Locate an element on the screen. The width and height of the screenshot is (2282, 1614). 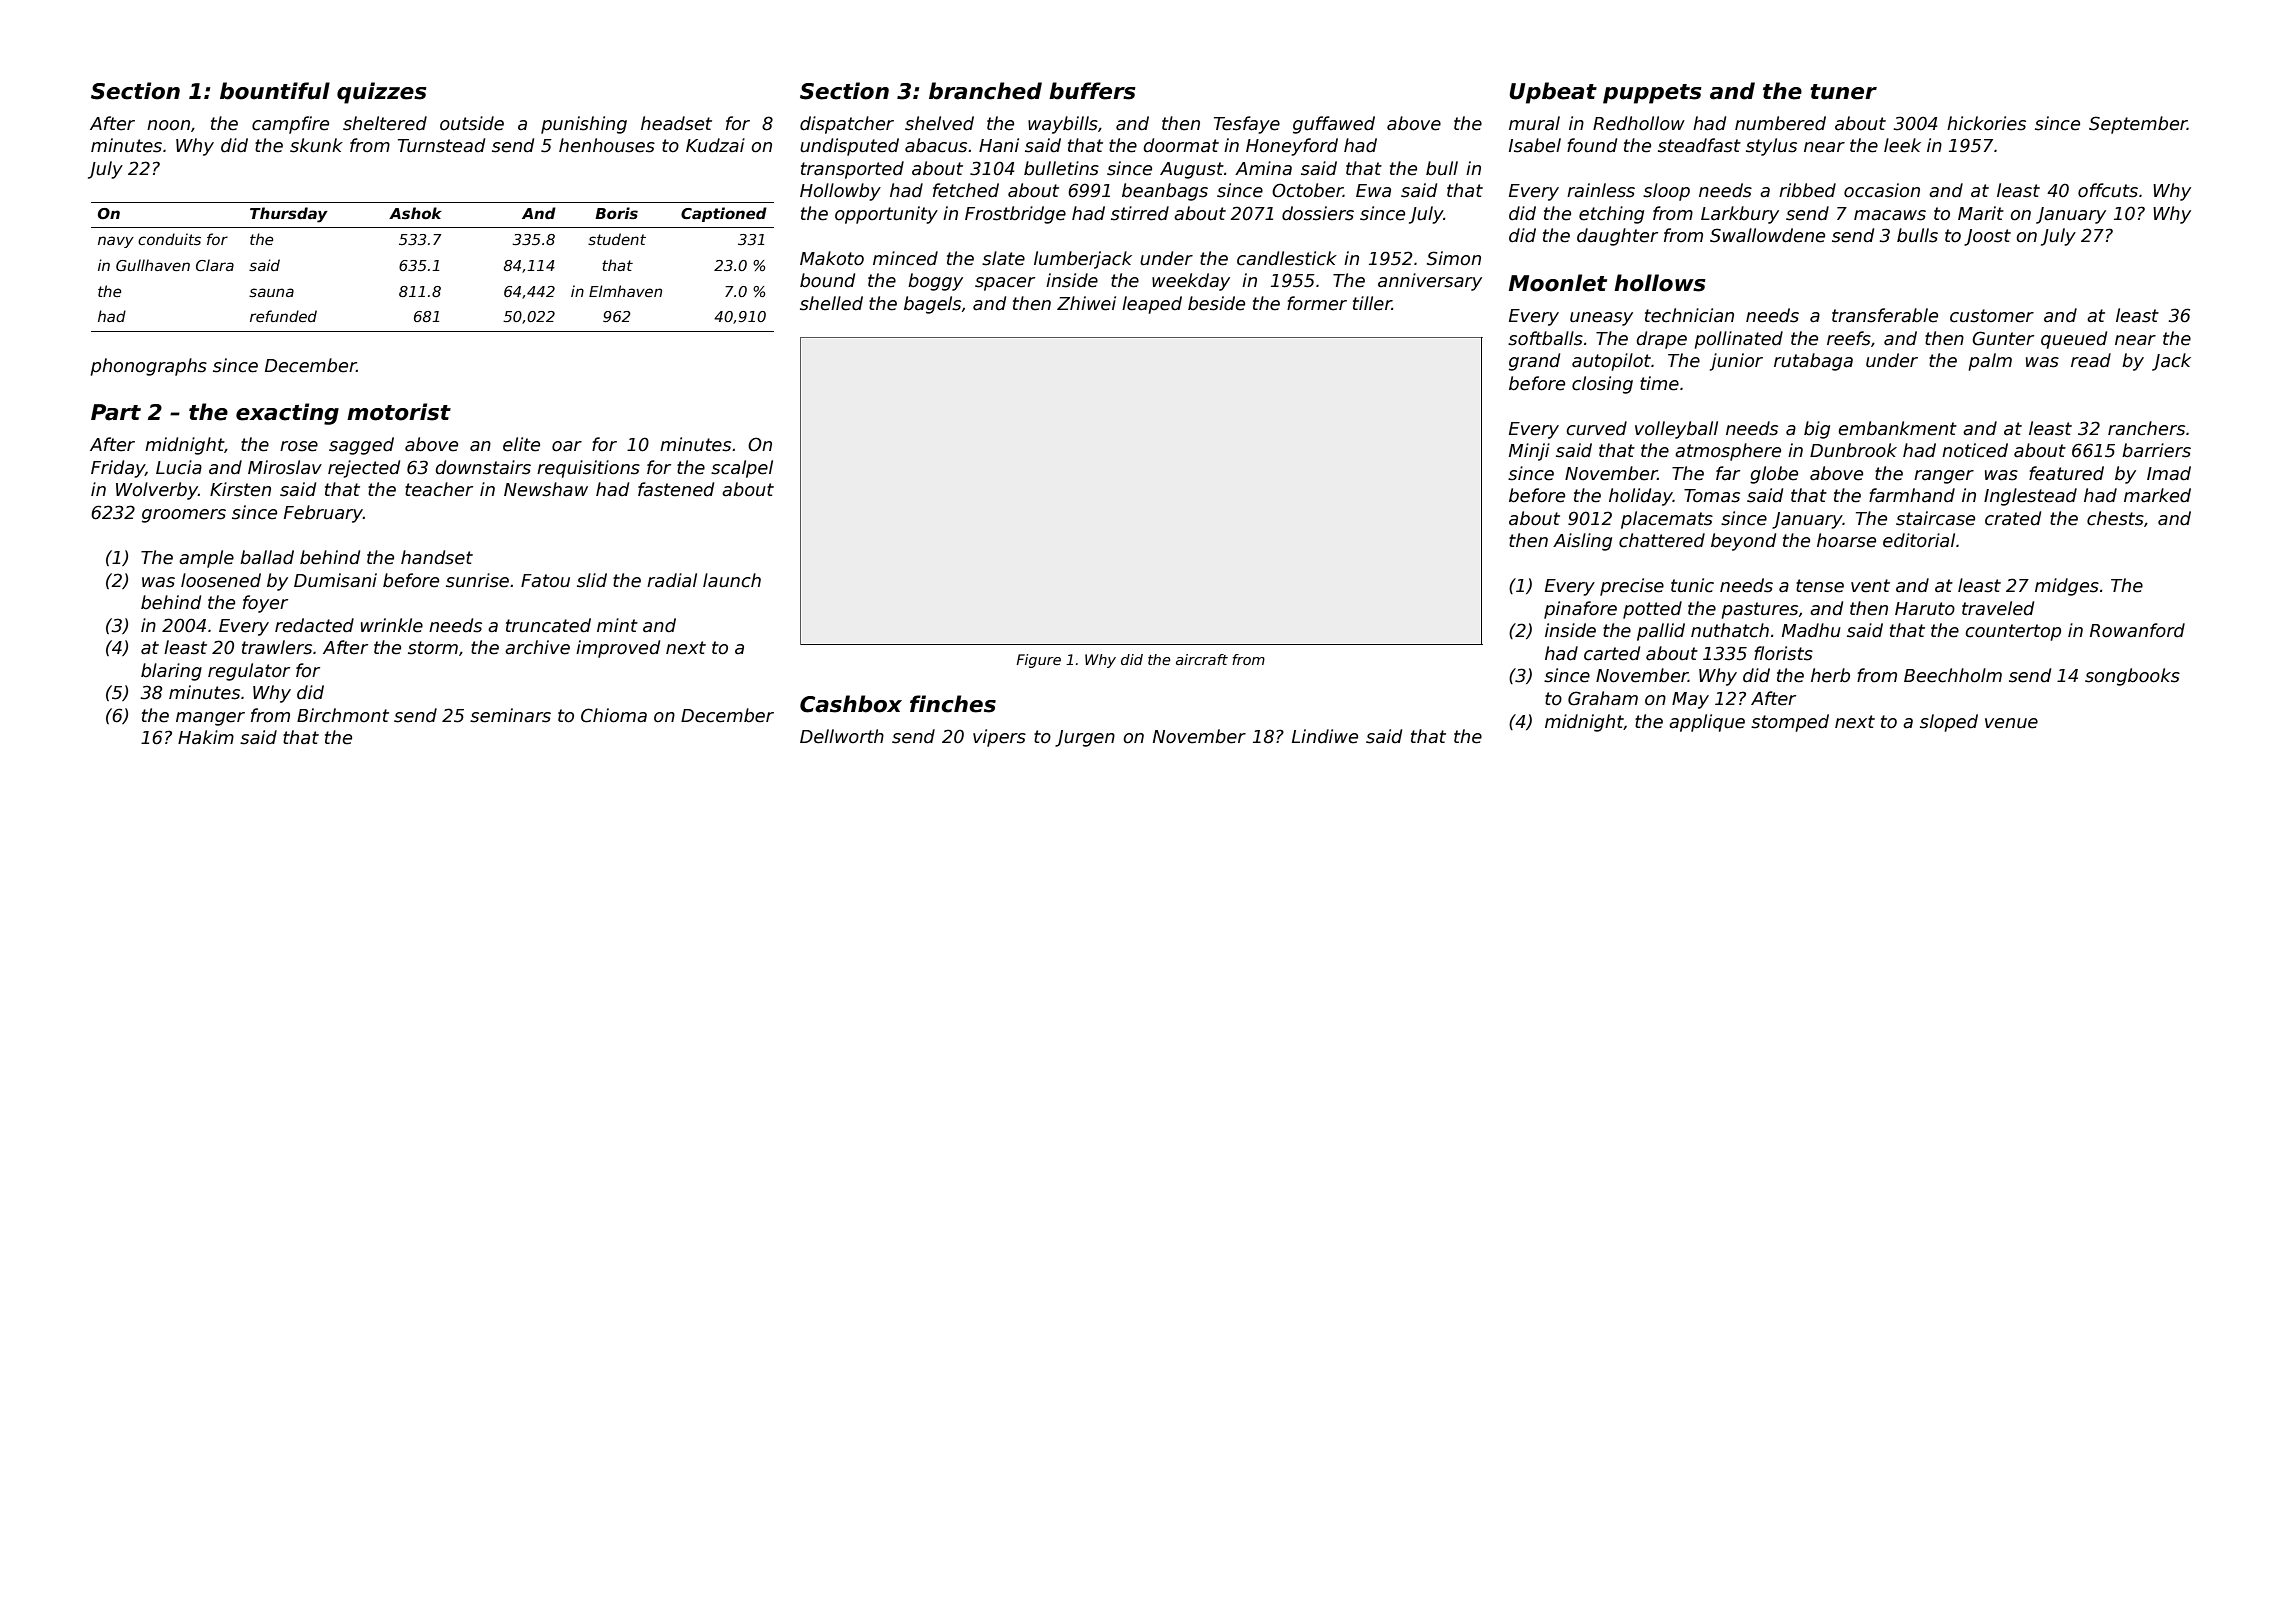
quizzes is located at coordinates (382, 93).
